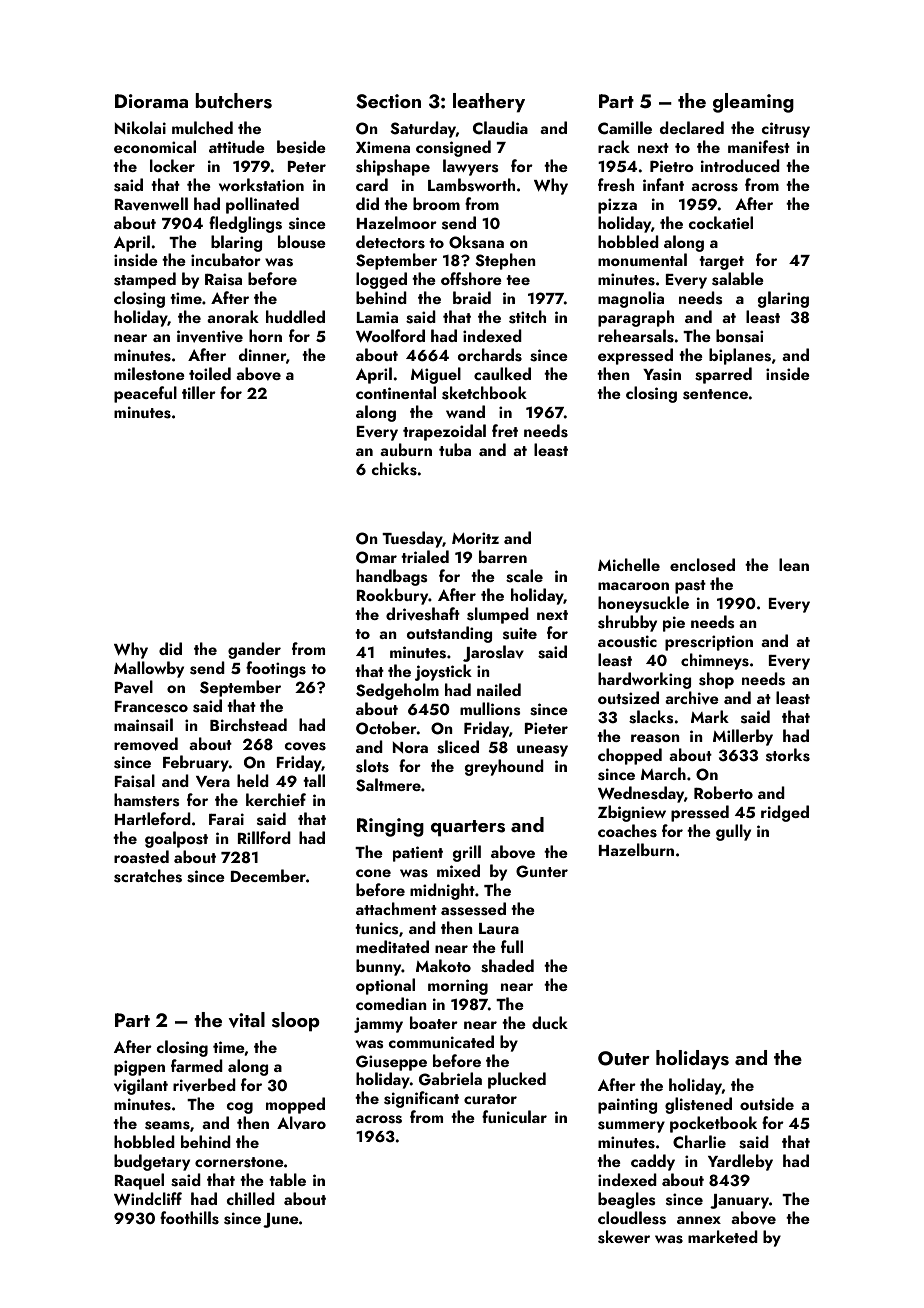  What do you see at coordinates (699, 1220) in the page?
I see `annex` at bounding box center [699, 1220].
